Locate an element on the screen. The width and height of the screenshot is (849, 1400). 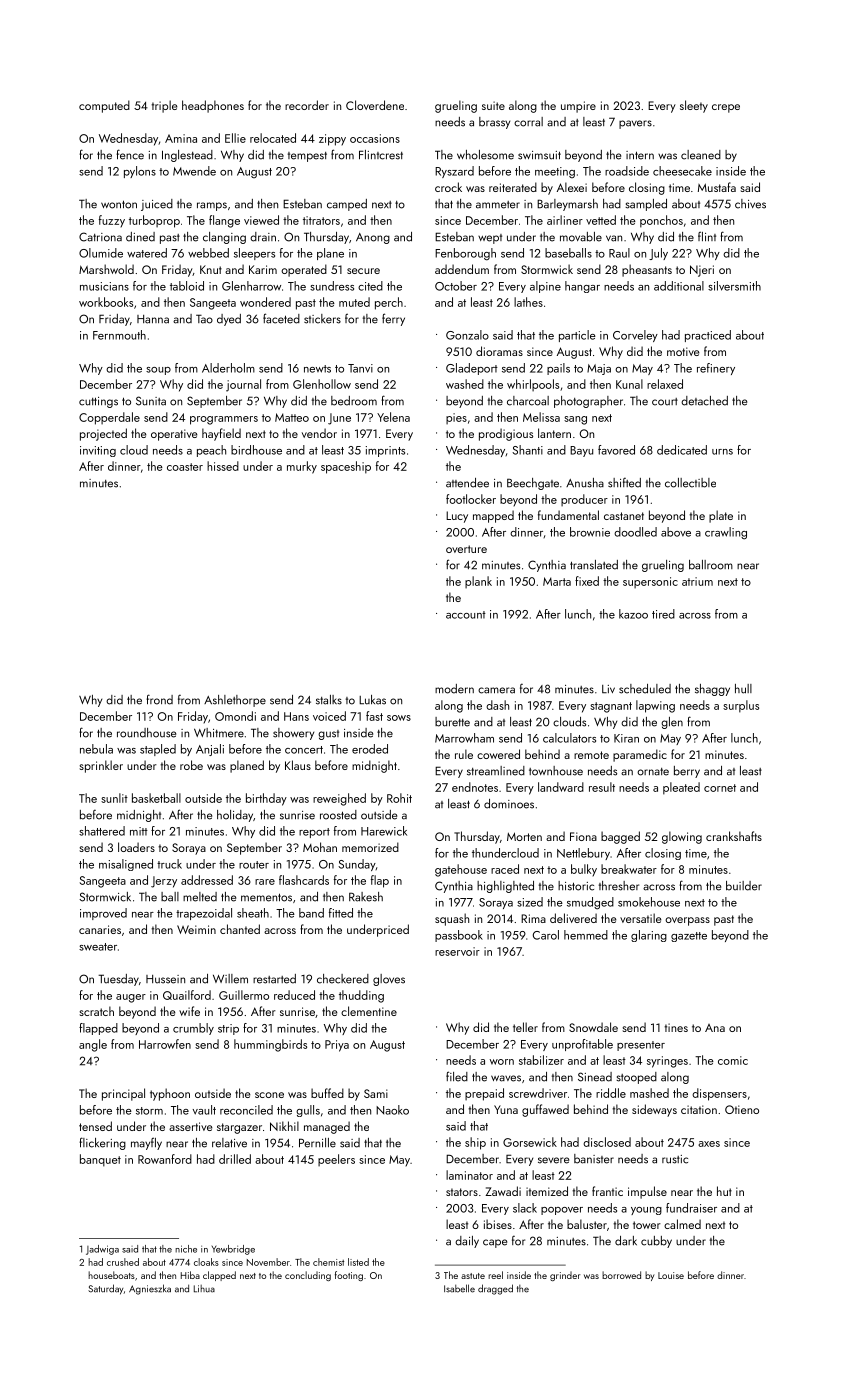
computed is located at coordinates (104, 106).
